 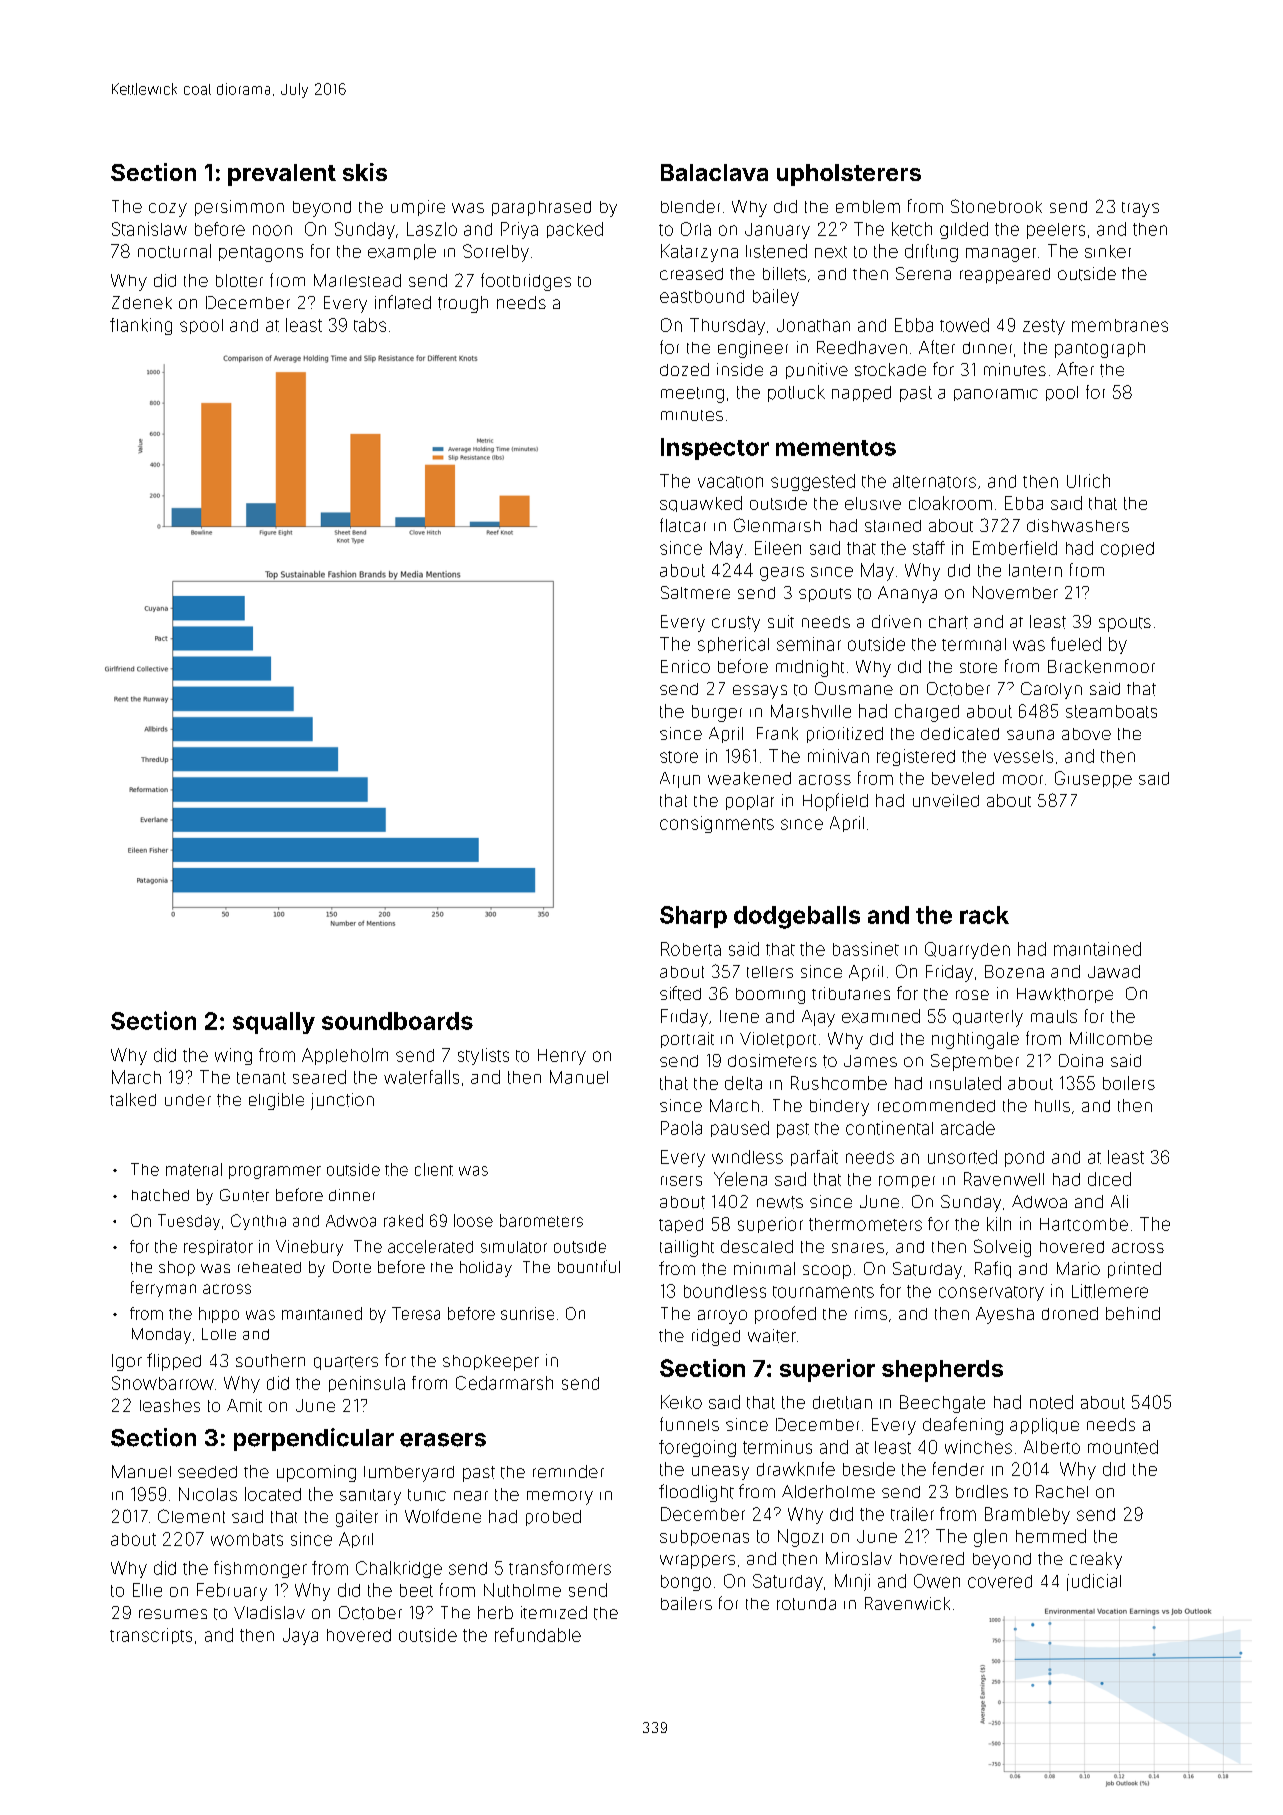 I want to click on portrait, so click(x=687, y=1040).
